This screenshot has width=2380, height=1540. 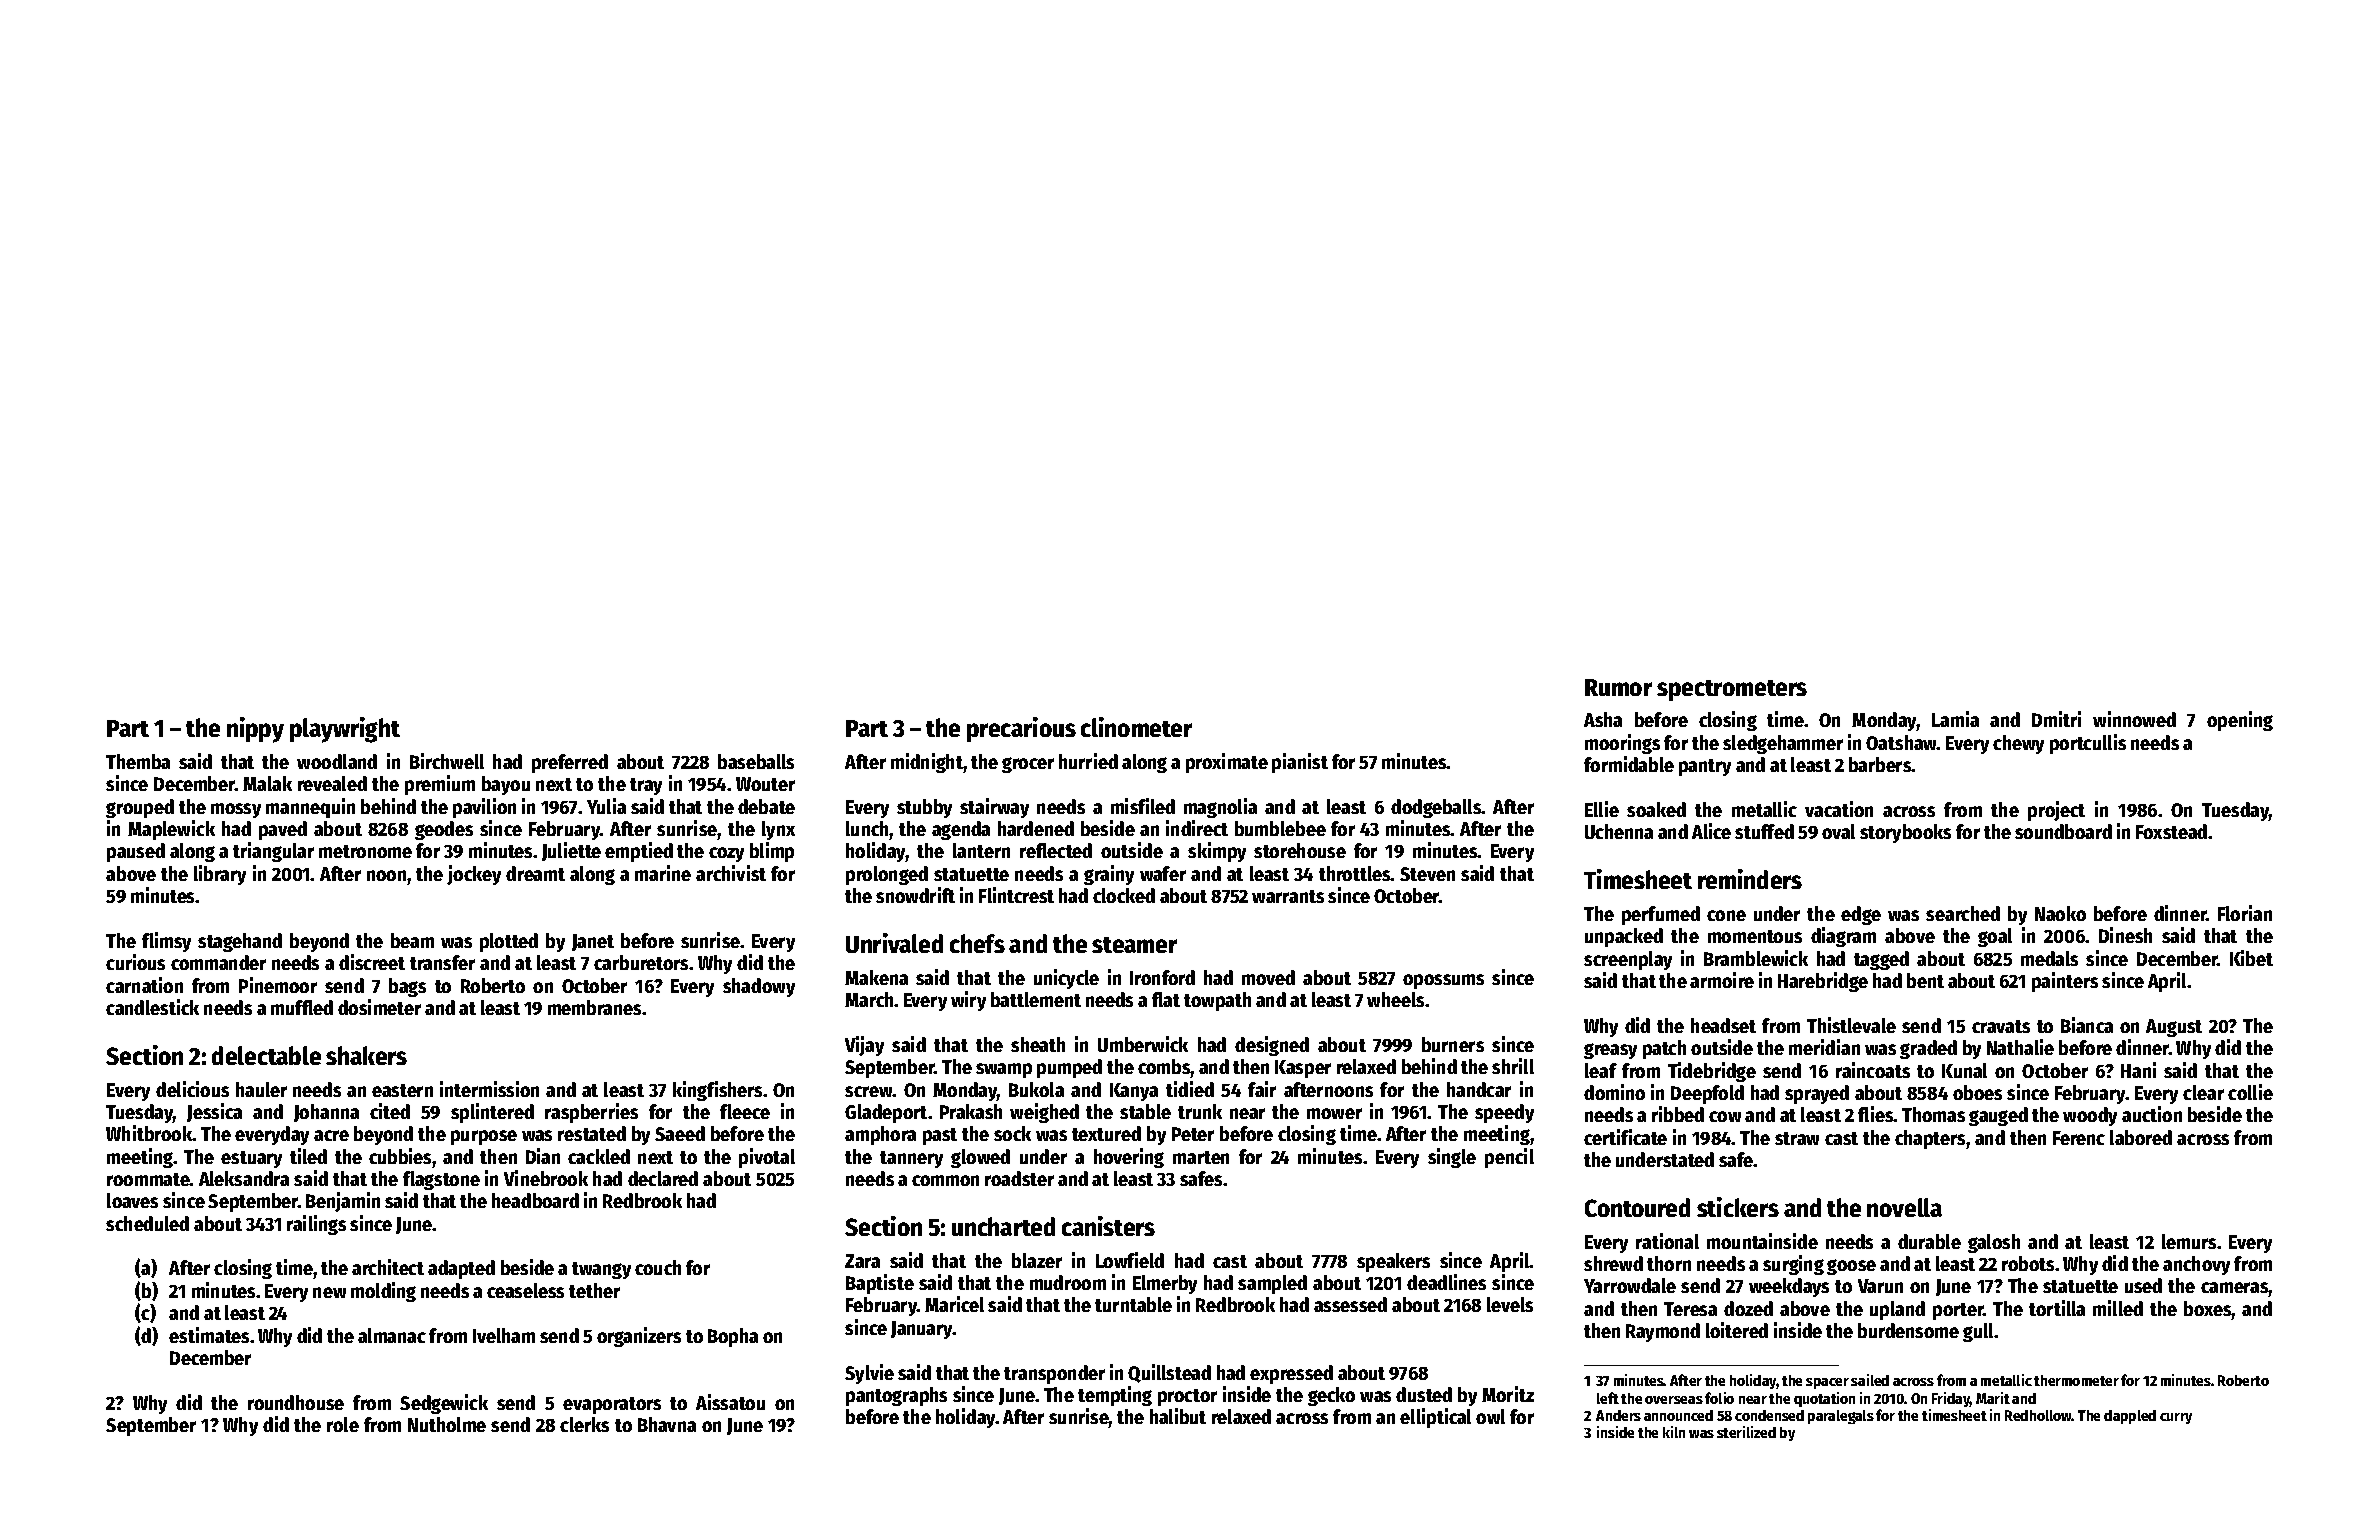 What do you see at coordinates (1288, 896) in the screenshot?
I see `warrants` at bounding box center [1288, 896].
